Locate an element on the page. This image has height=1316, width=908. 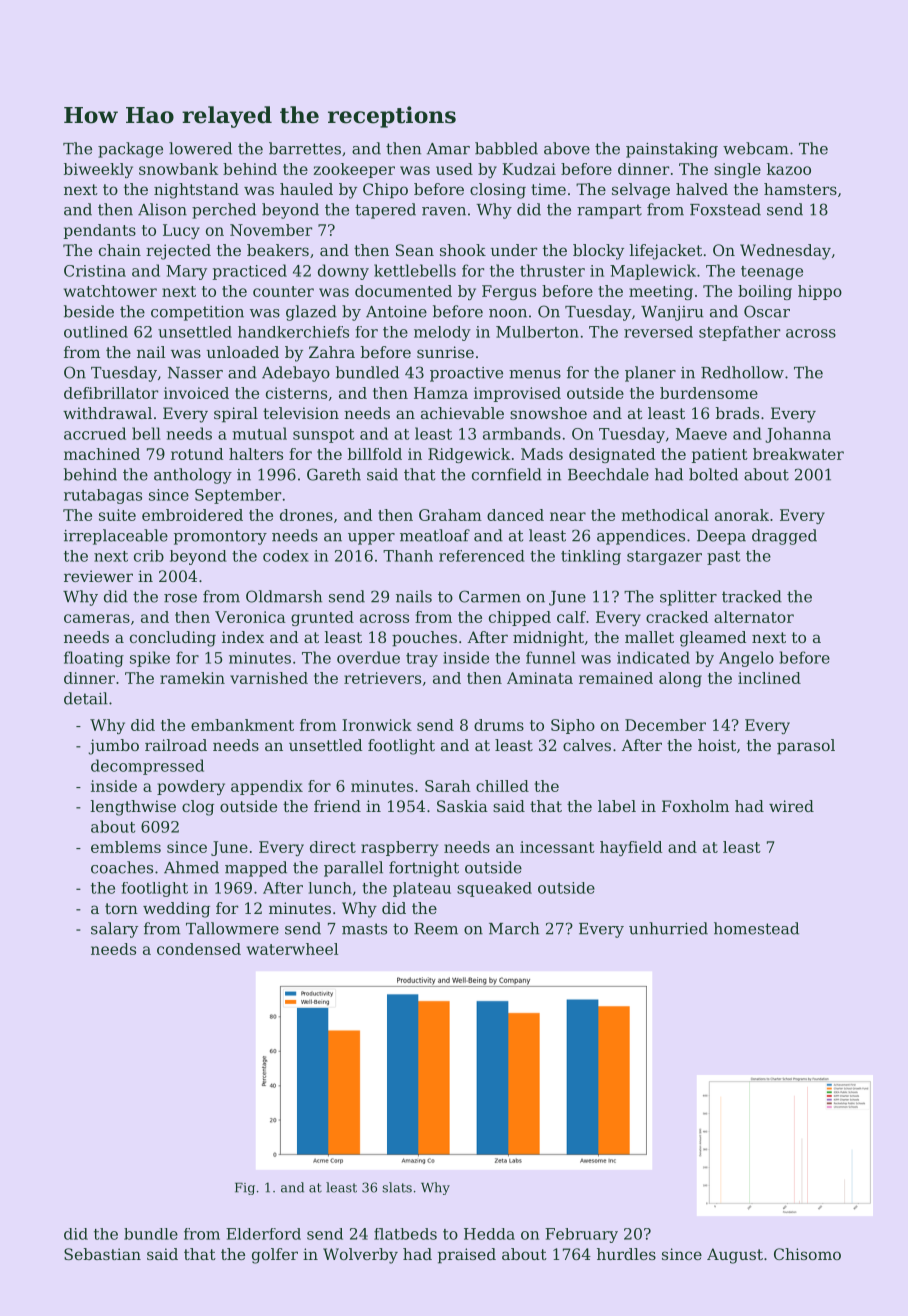
Kudzai is located at coordinates (529, 169).
